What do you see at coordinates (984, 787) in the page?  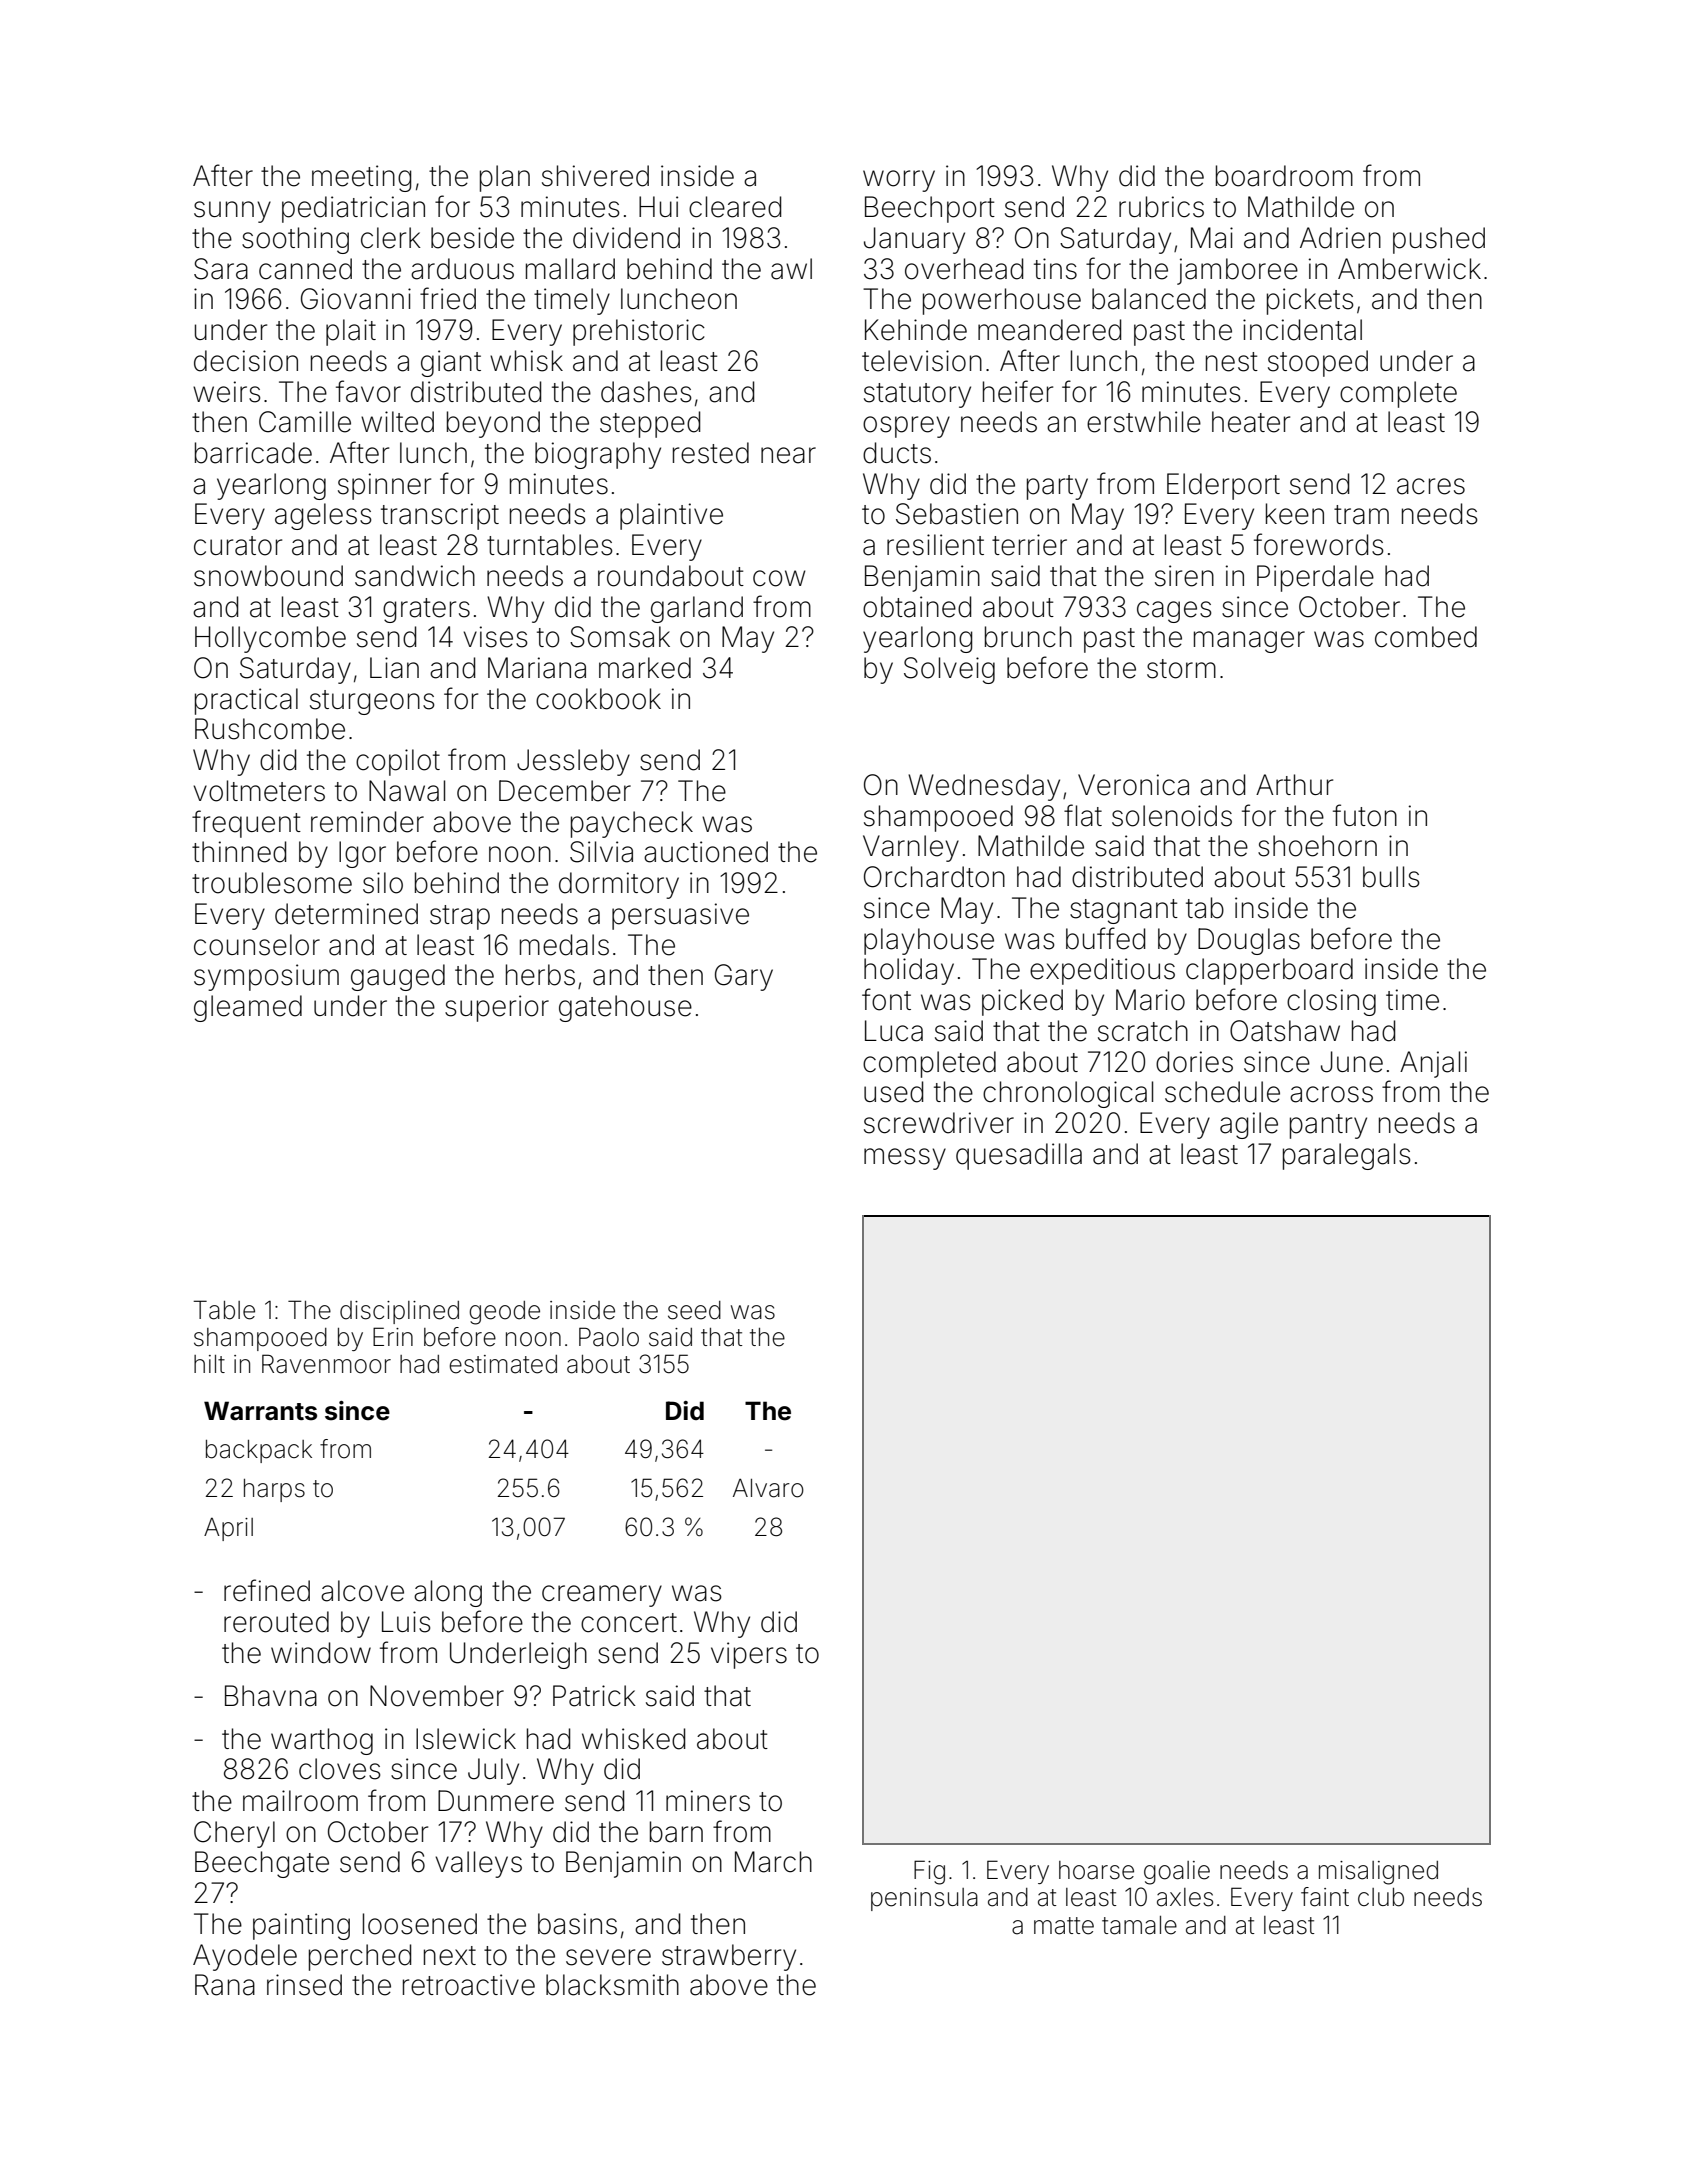 I see `Wednesday` at bounding box center [984, 787].
